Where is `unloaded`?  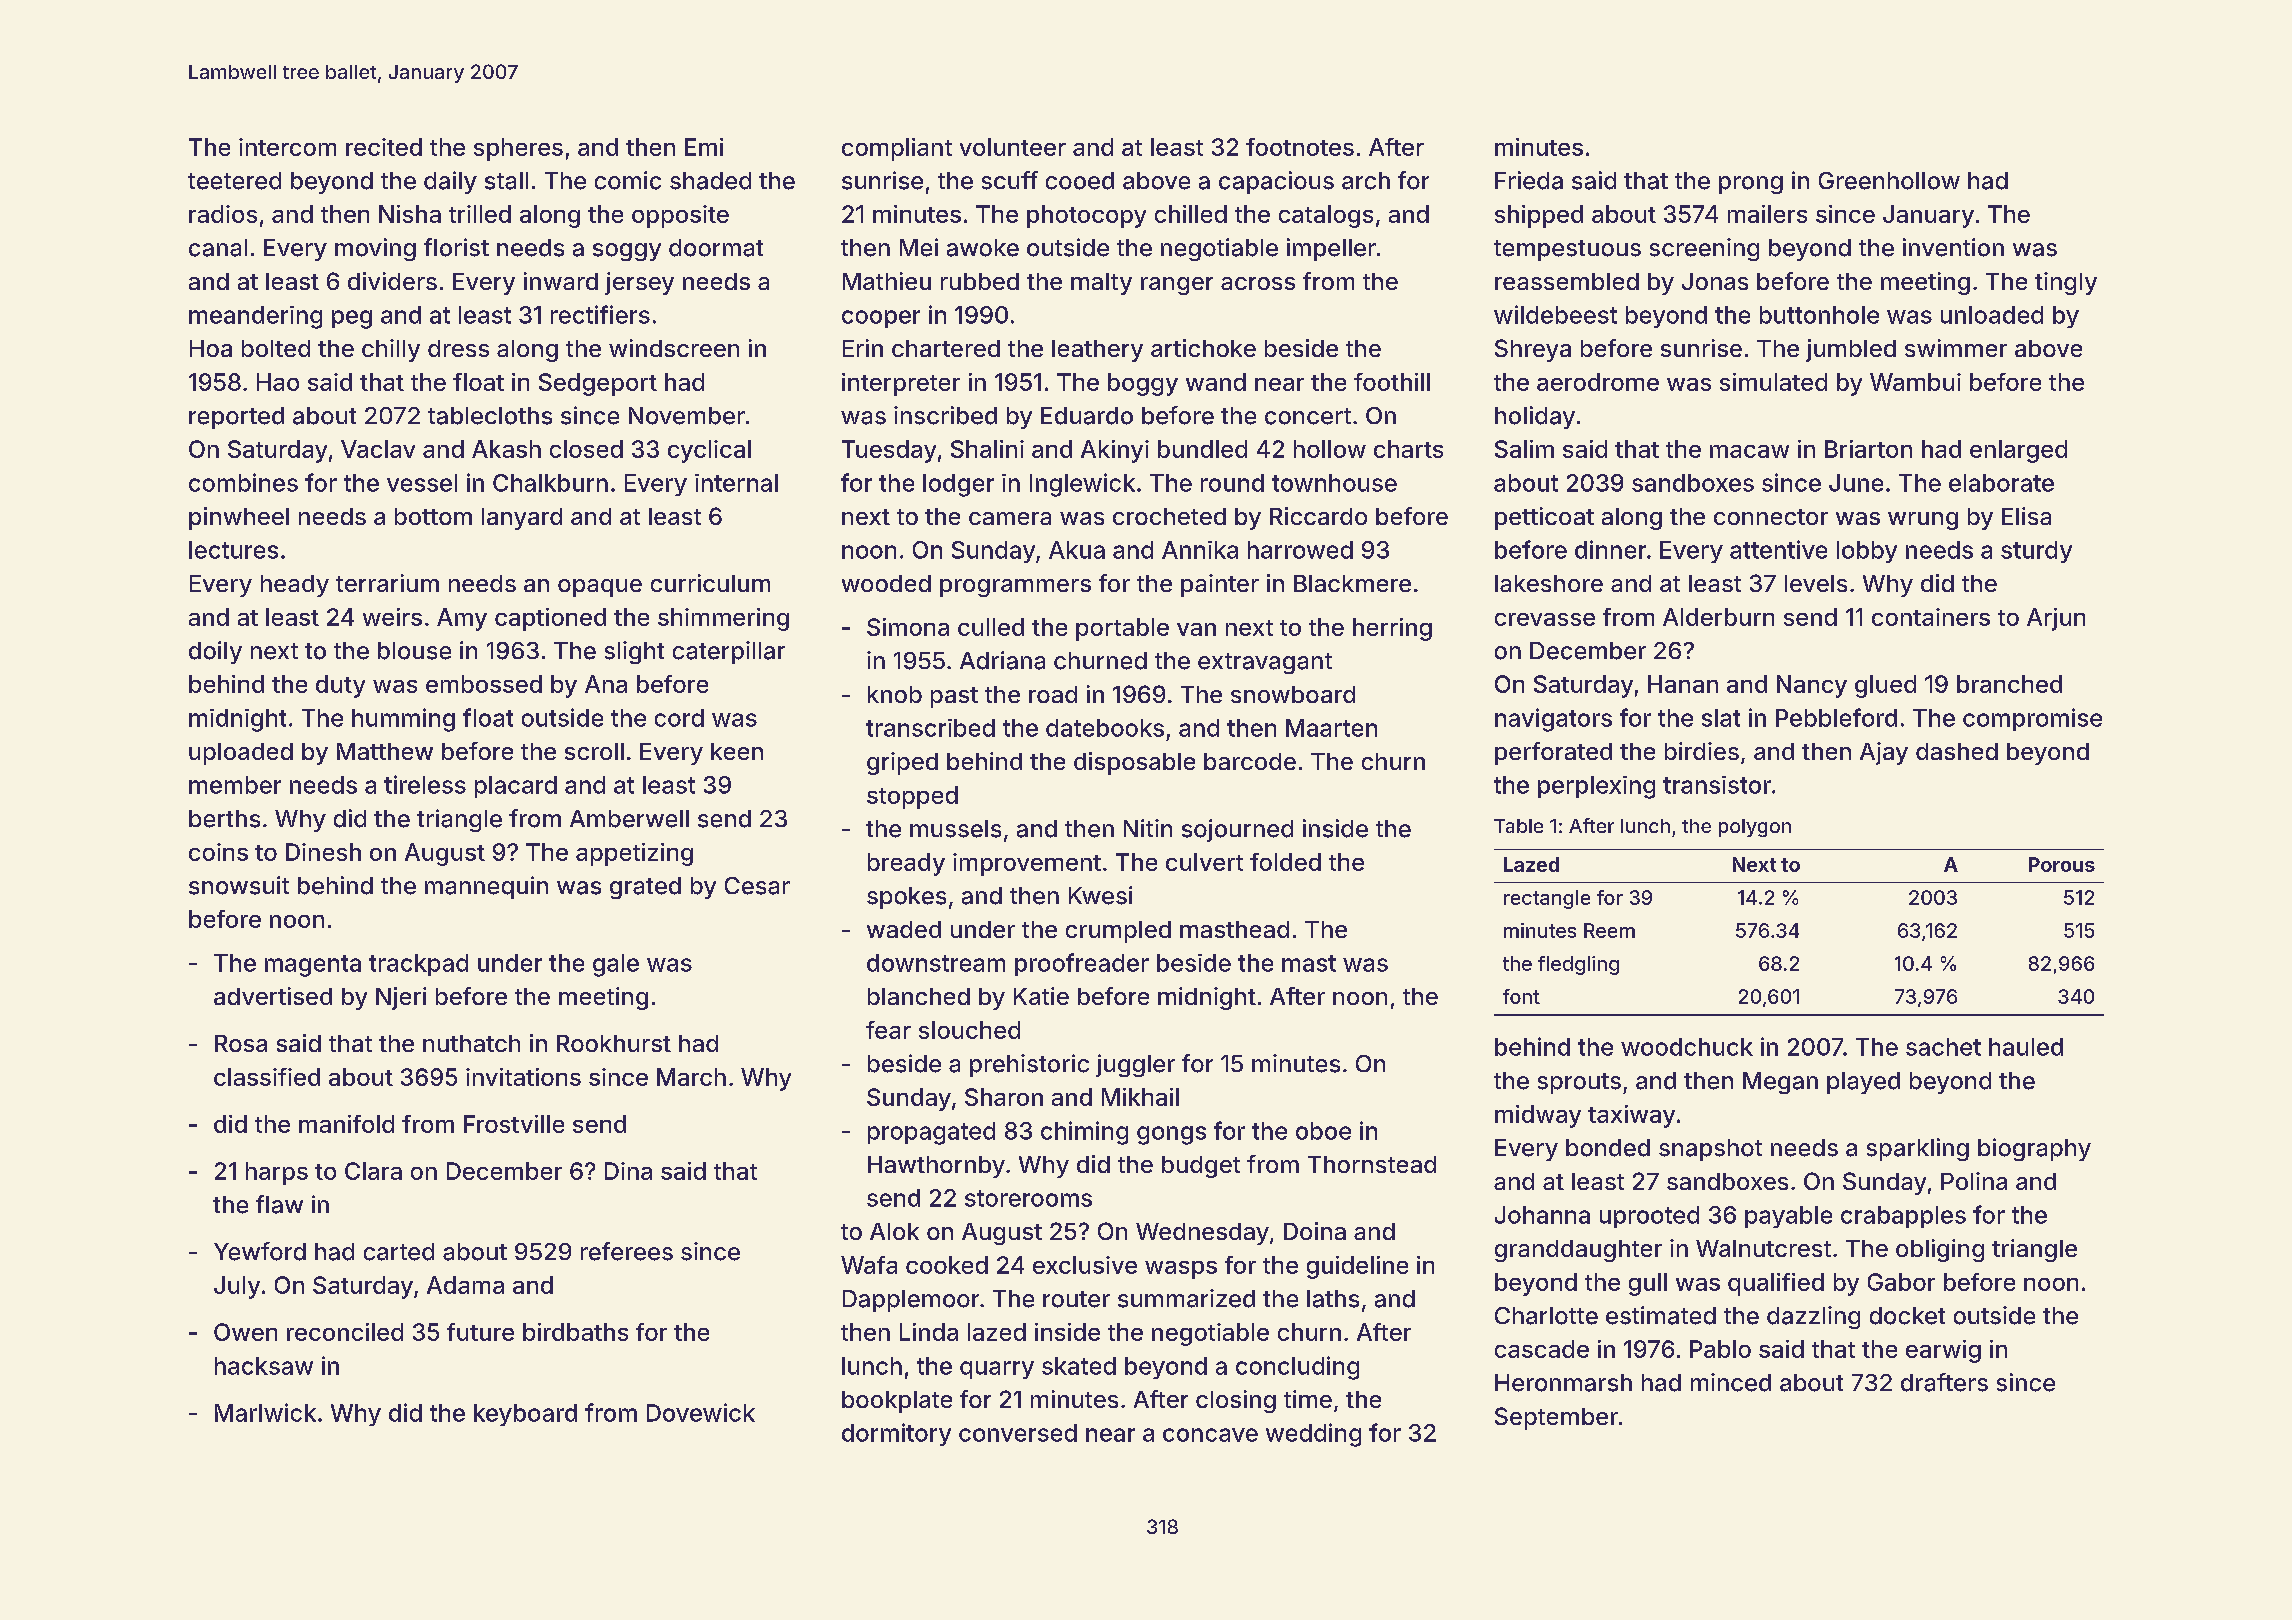 unloaded is located at coordinates (1992, 315).
